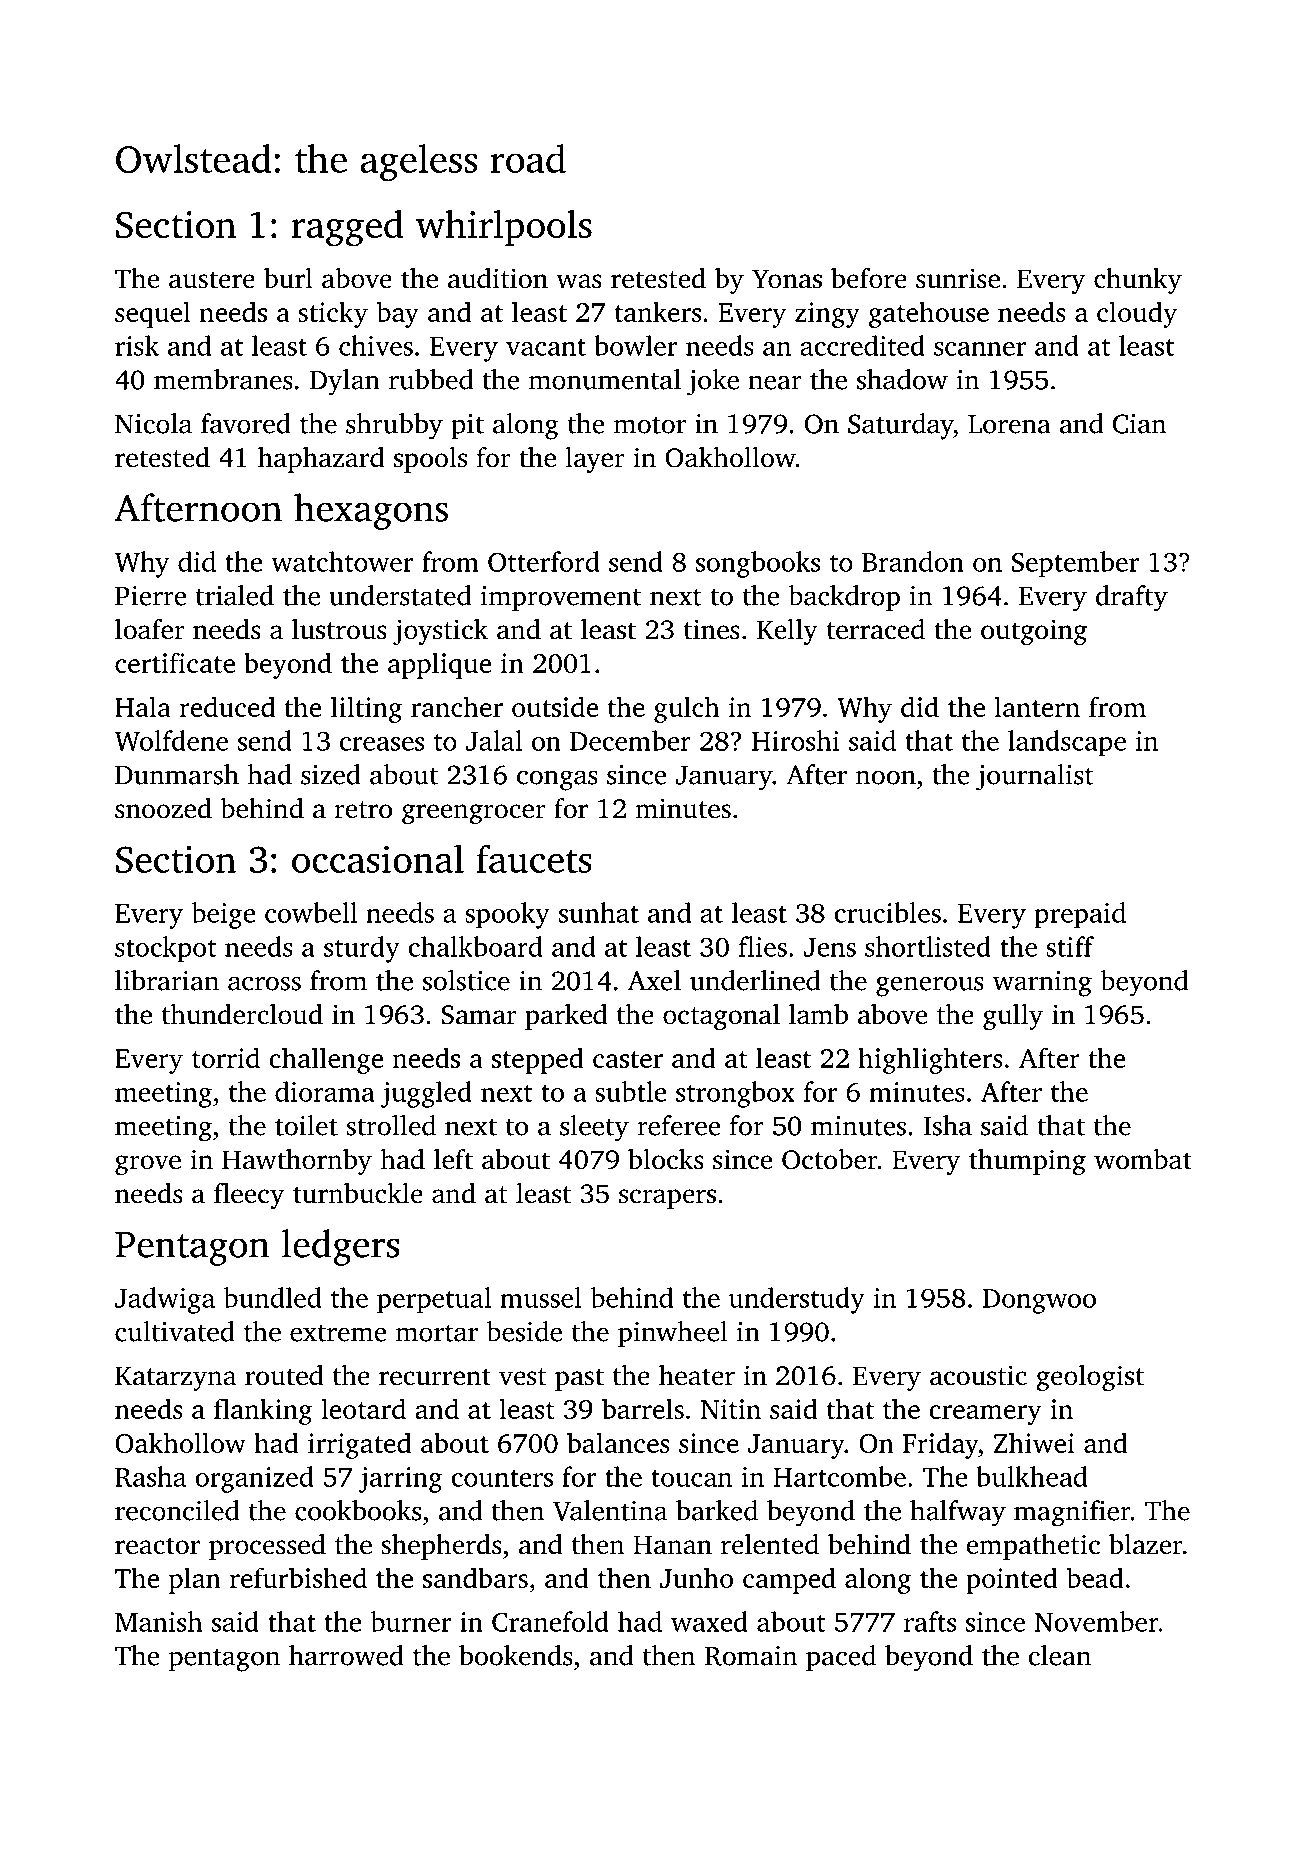  I want to click on chunky, so click(1138, 281).
